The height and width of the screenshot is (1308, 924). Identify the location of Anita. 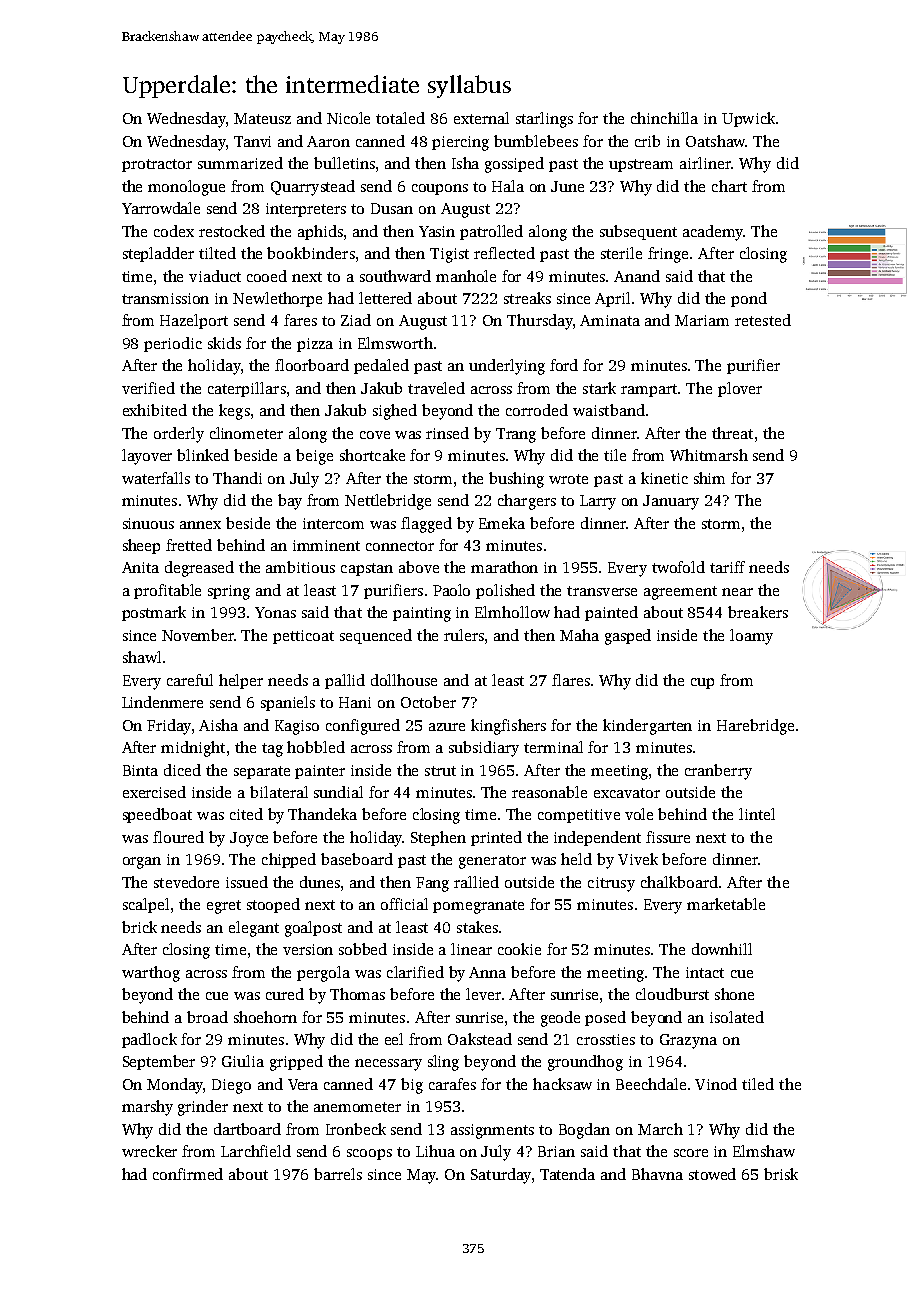
(140, 567).
